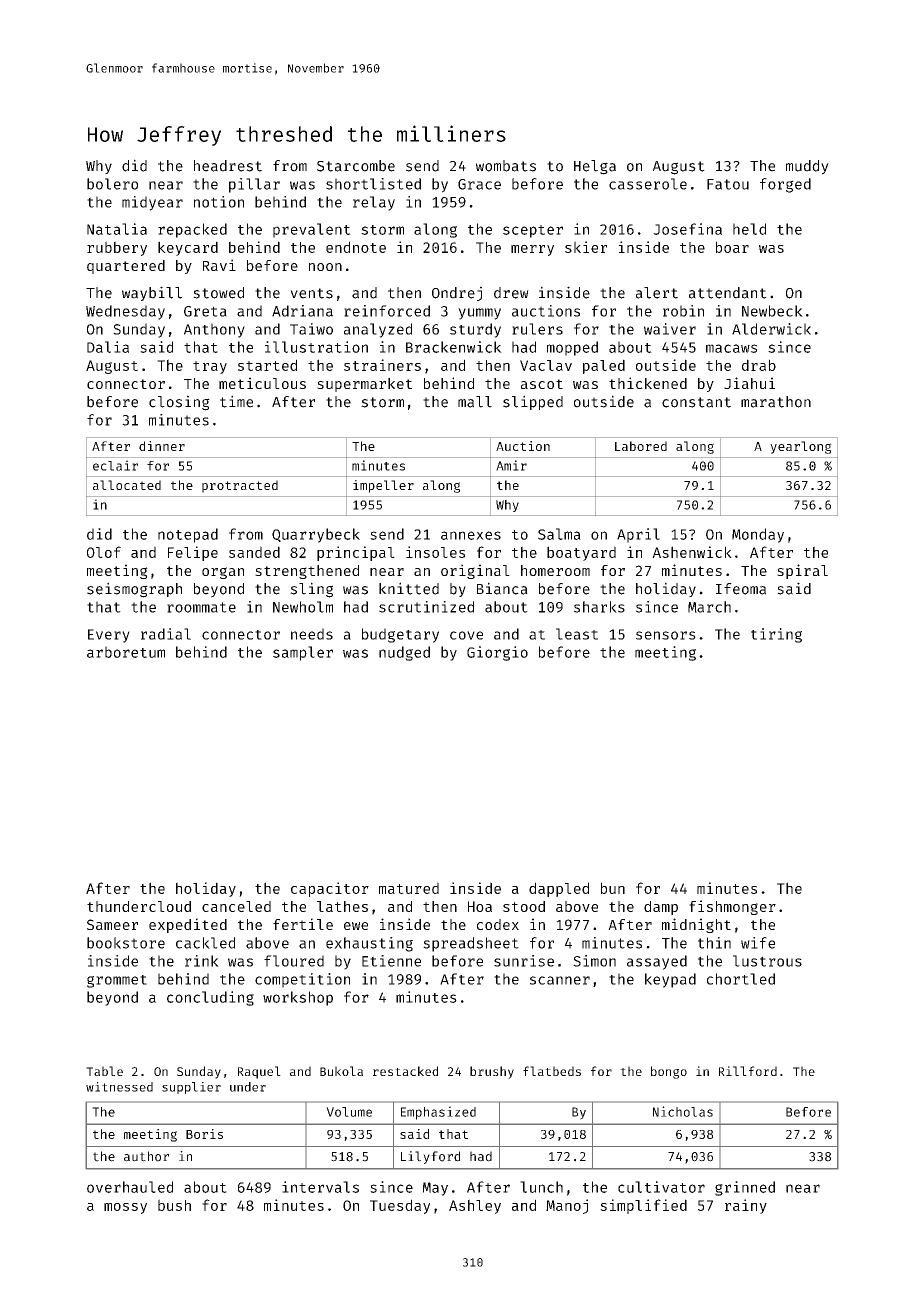 The image size is (924, 1308). Describe the element at coordinates (409, 588) in the screenshot. I see `knitted` at that location.
